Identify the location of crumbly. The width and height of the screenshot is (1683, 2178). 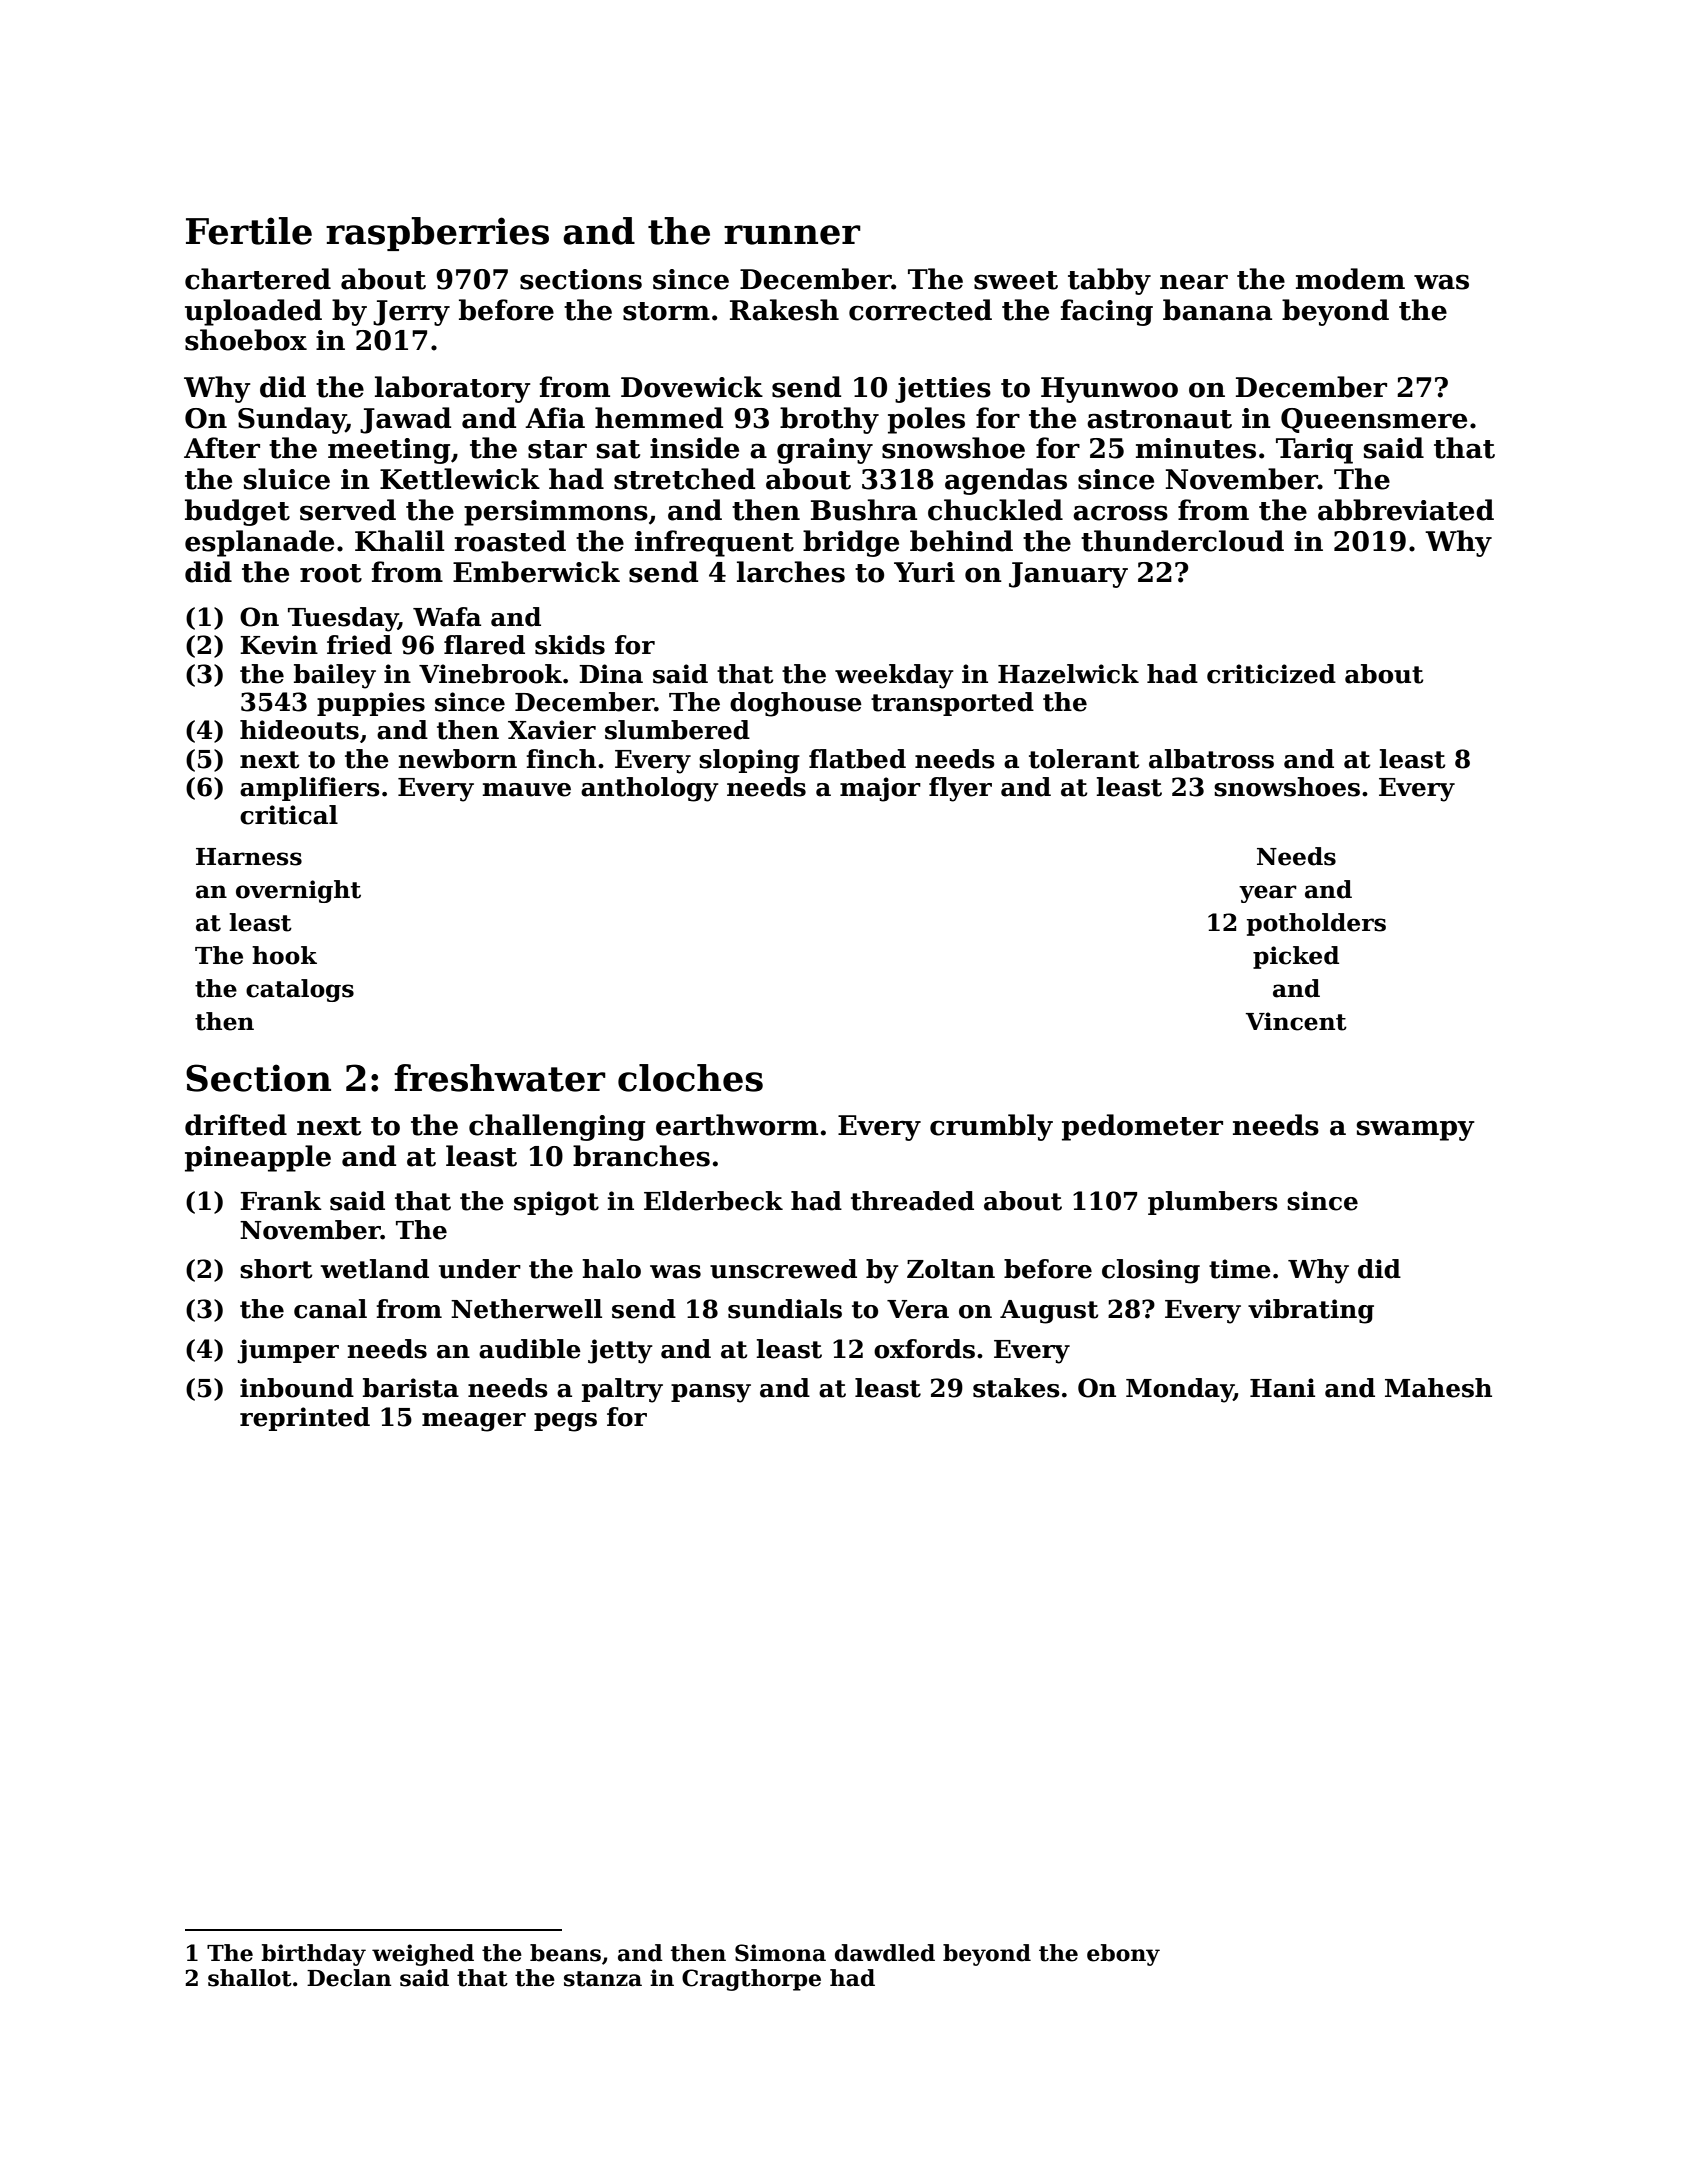
(991, 1127).
